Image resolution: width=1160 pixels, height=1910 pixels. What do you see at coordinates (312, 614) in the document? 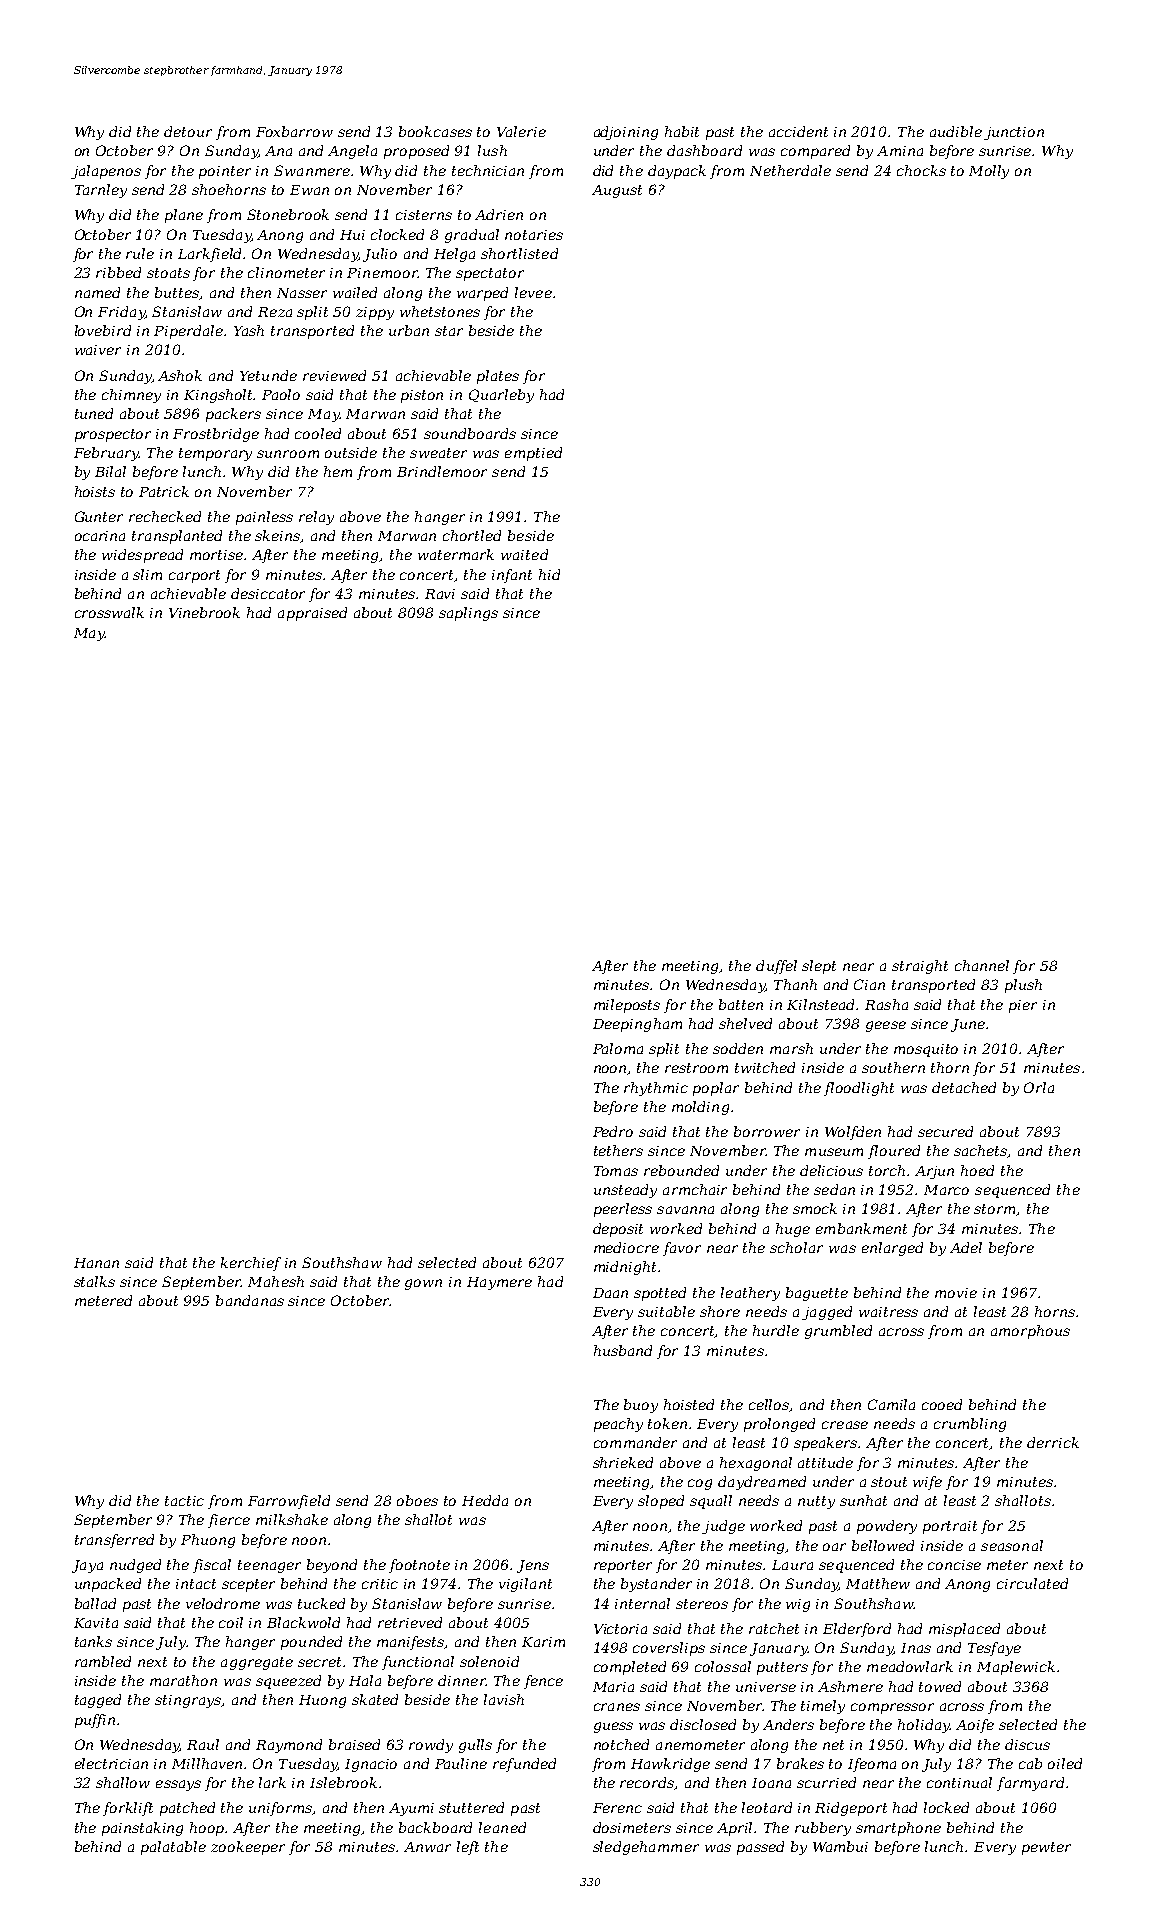
I see `appraised` at bounding box center [312, 614].
